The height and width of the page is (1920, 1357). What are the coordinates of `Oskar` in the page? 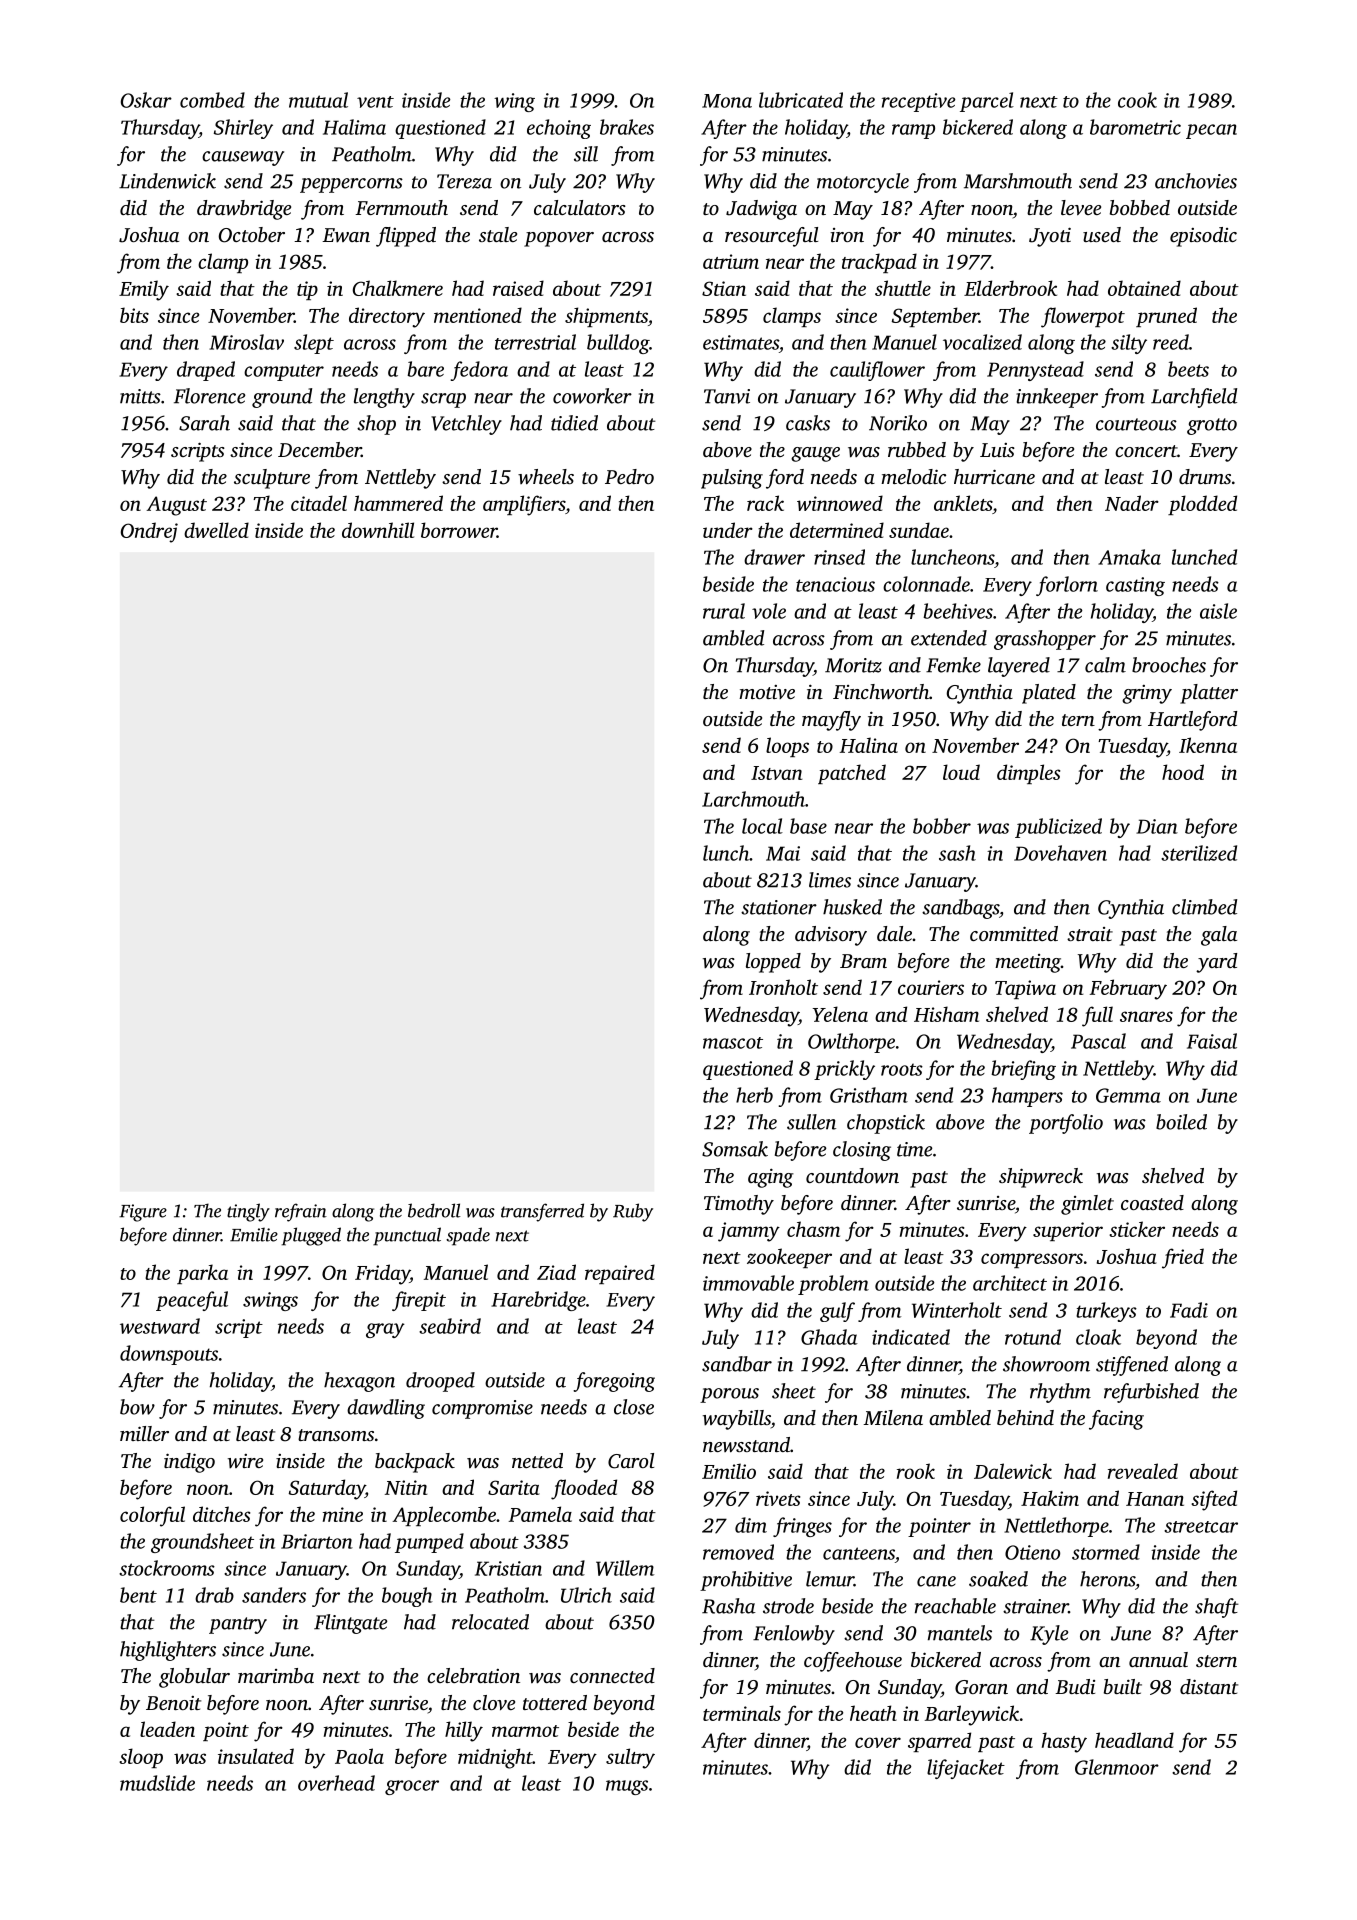 It's located at (146, 100).
